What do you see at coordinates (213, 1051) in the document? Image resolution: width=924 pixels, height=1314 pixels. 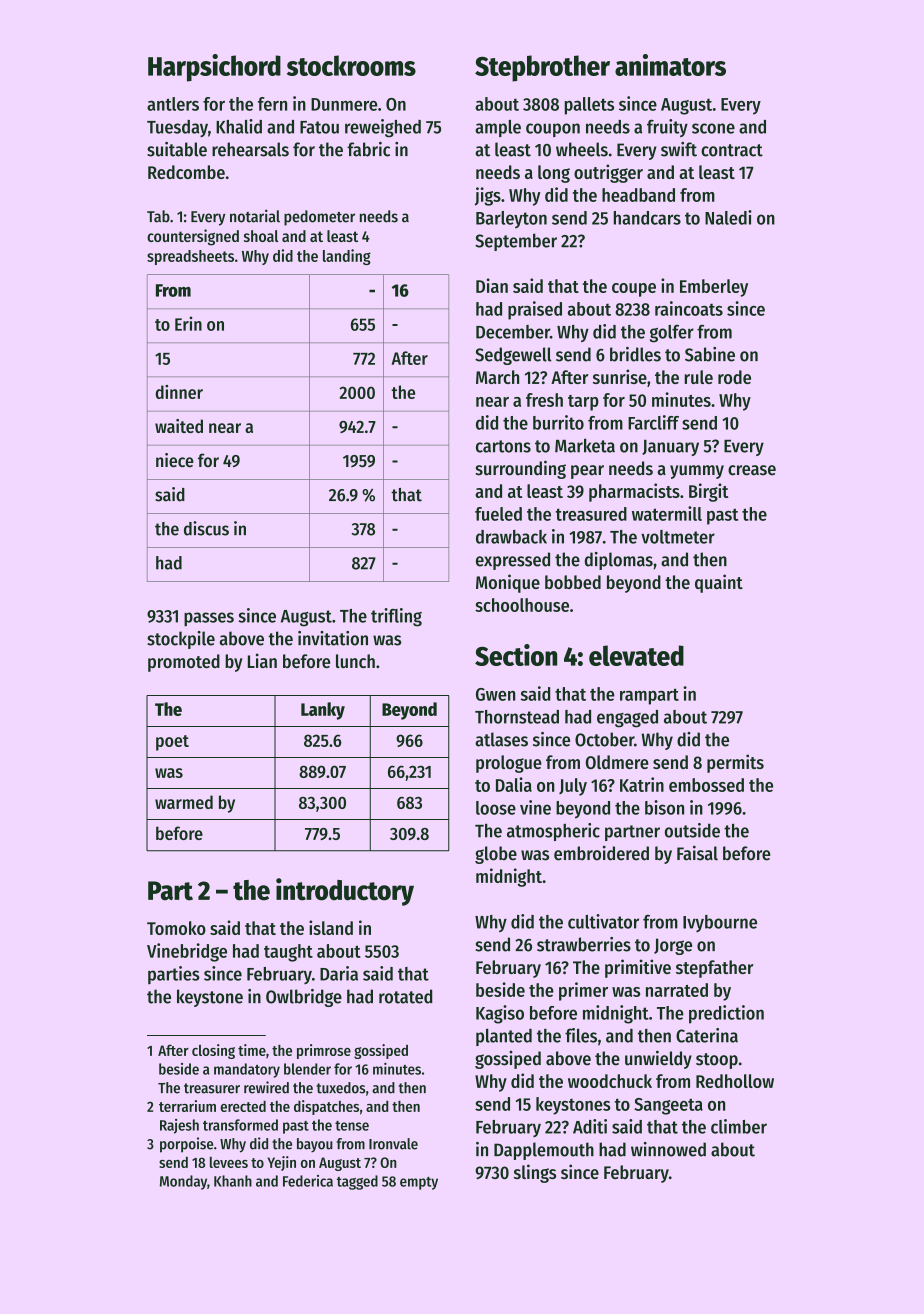 I see `closing` at bounding box center [213, 1051].
